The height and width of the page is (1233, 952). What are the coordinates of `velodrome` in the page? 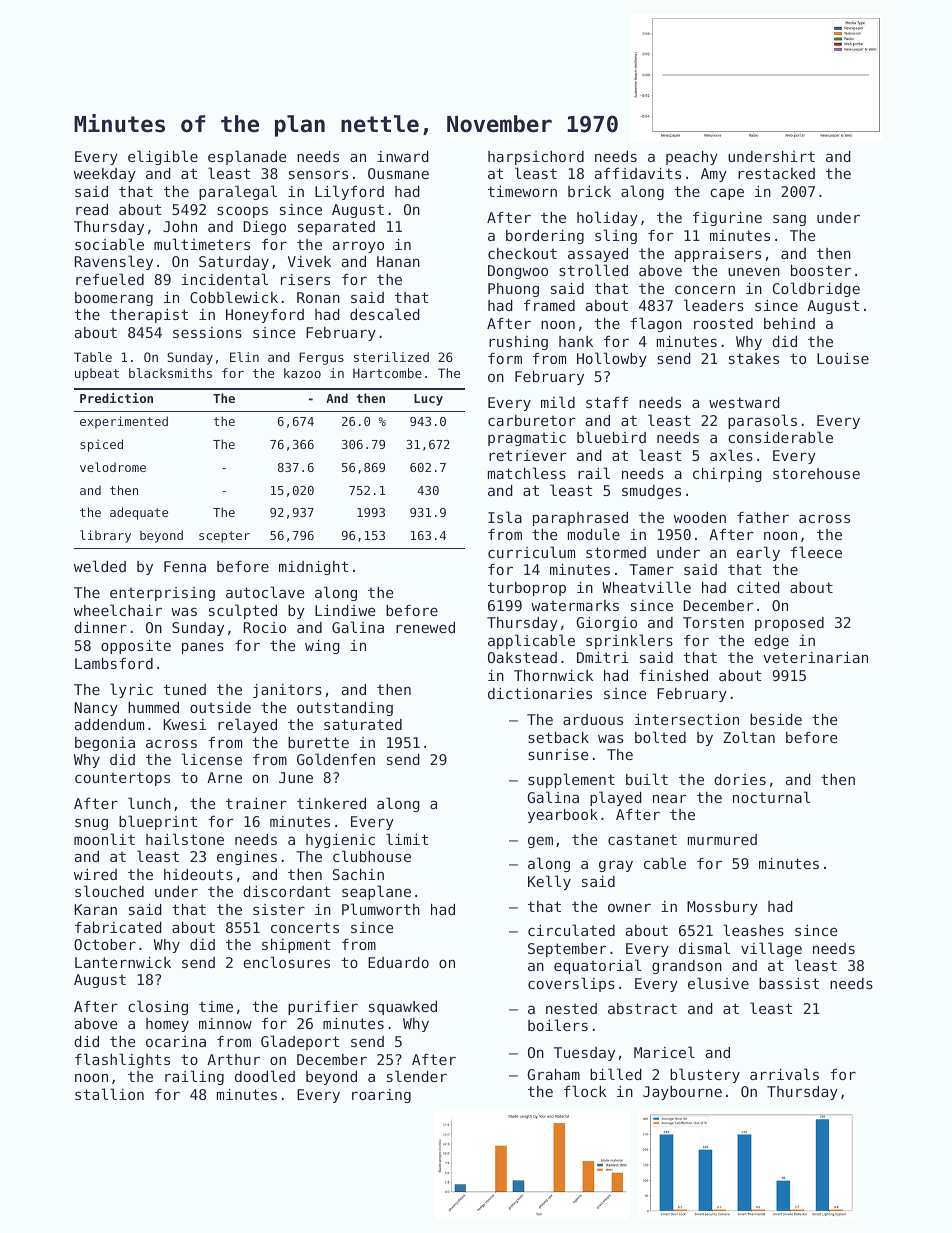 It's located at (113, 467).
